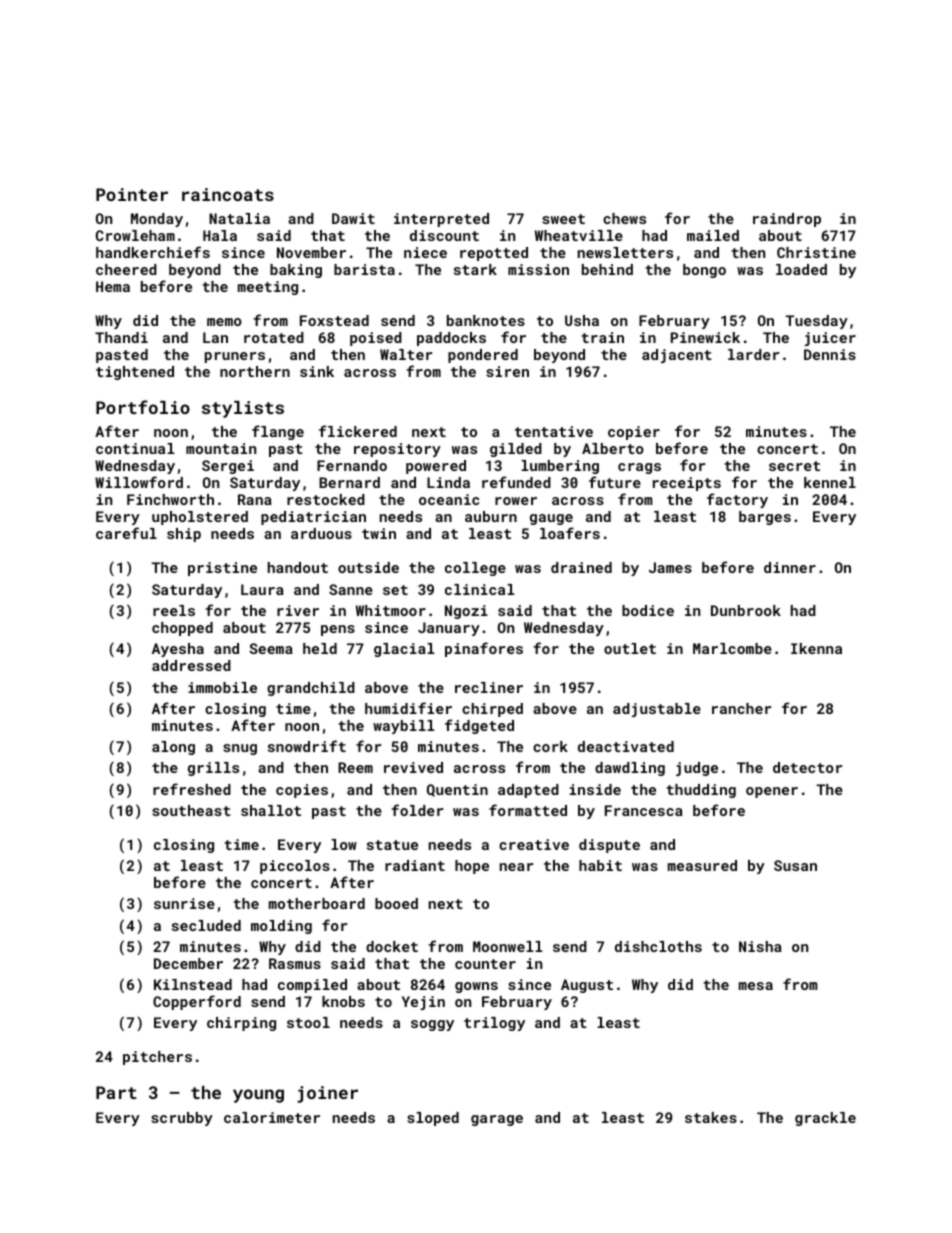 This document has width=952, height=1233. I want to click on kennel, so click(830, 482).
